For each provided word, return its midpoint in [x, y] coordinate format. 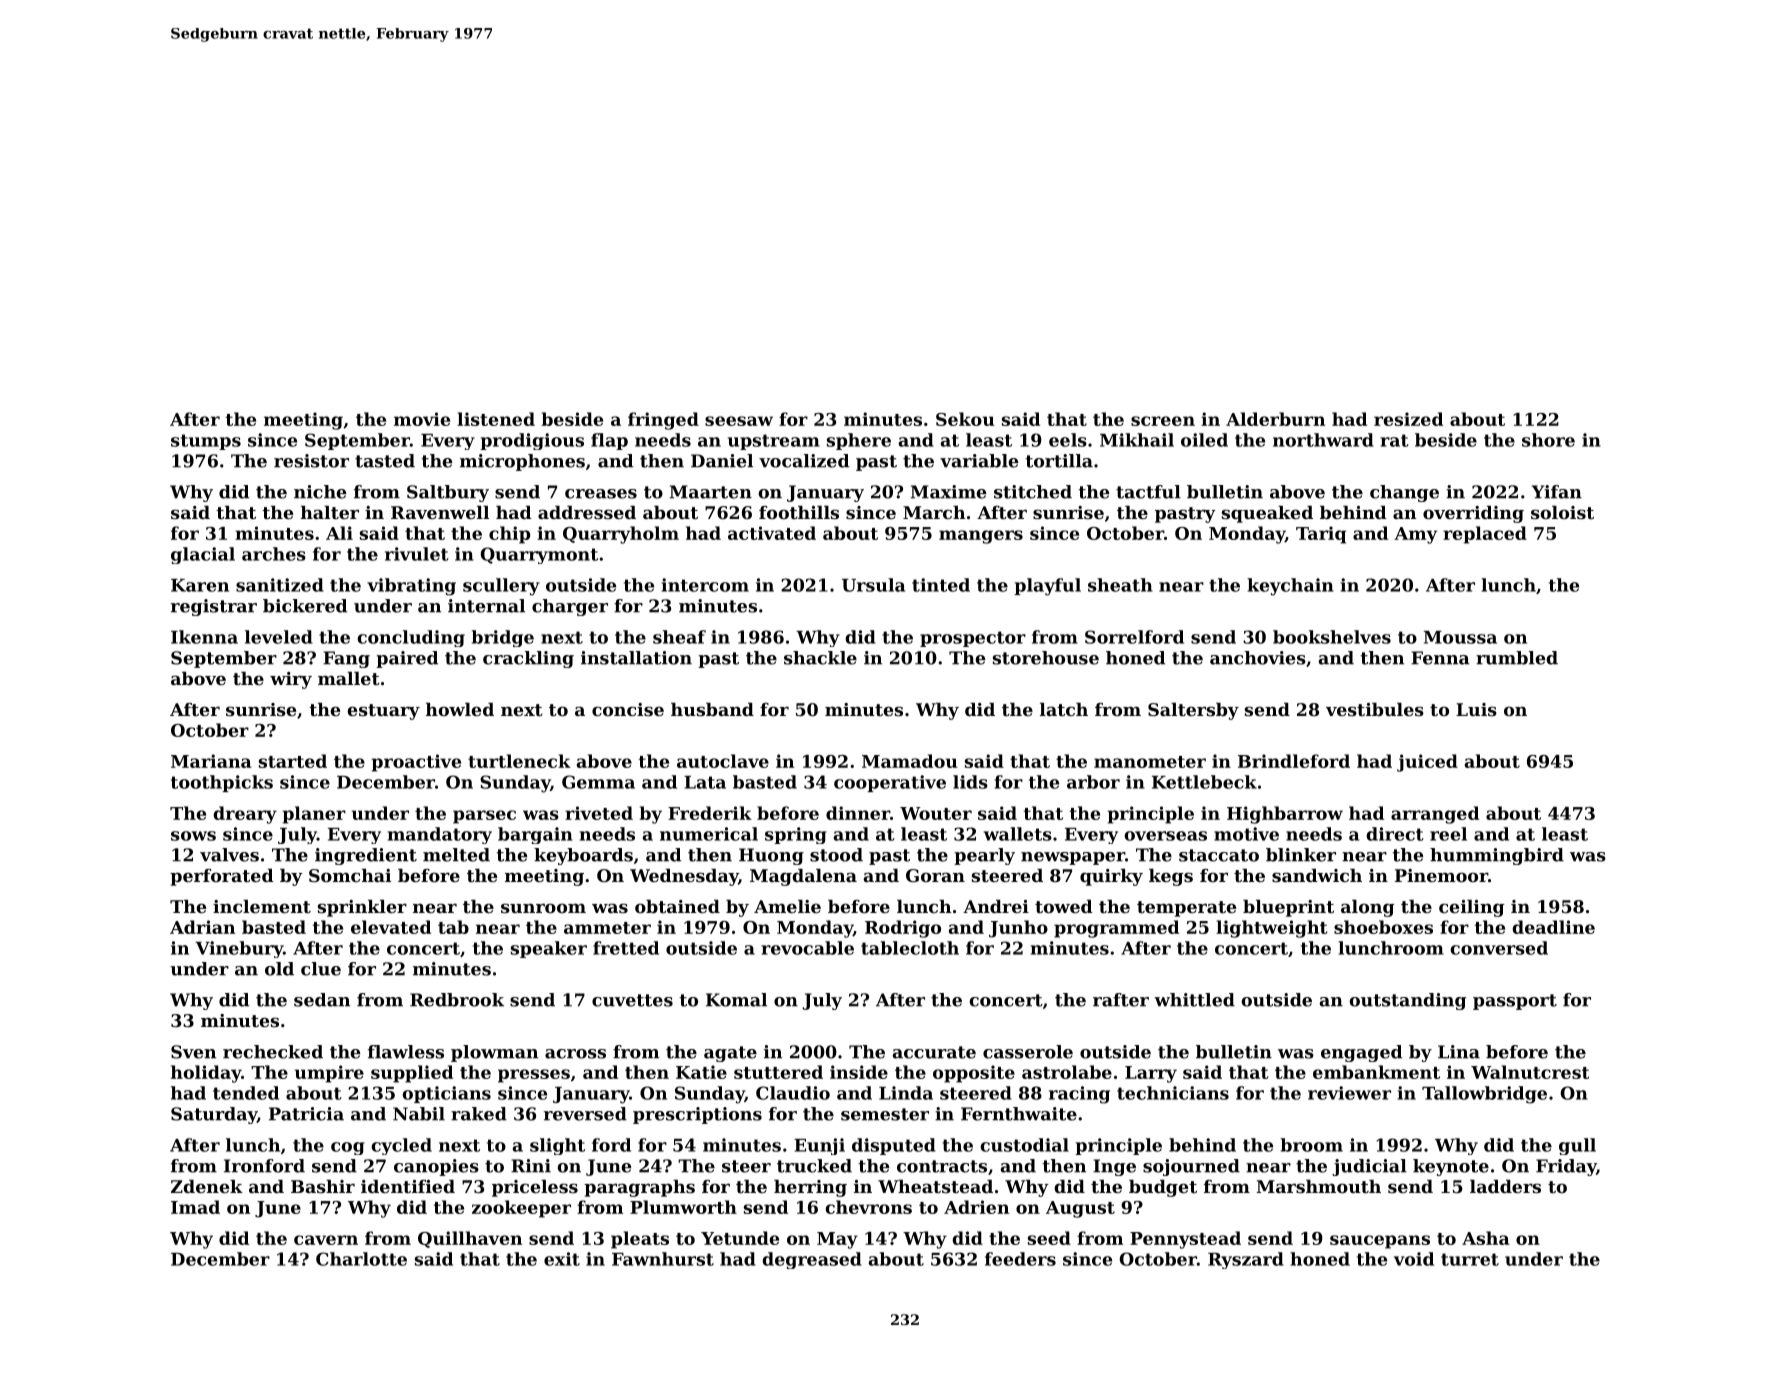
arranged [1435, 815]
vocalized [804, 461]
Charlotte [361, 1259]
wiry [291, 680]
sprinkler [362, 908]
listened [496, 419]
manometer [1150, 762]
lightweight [1272, 929]
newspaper [1073, 858]
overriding [1473, 514]
